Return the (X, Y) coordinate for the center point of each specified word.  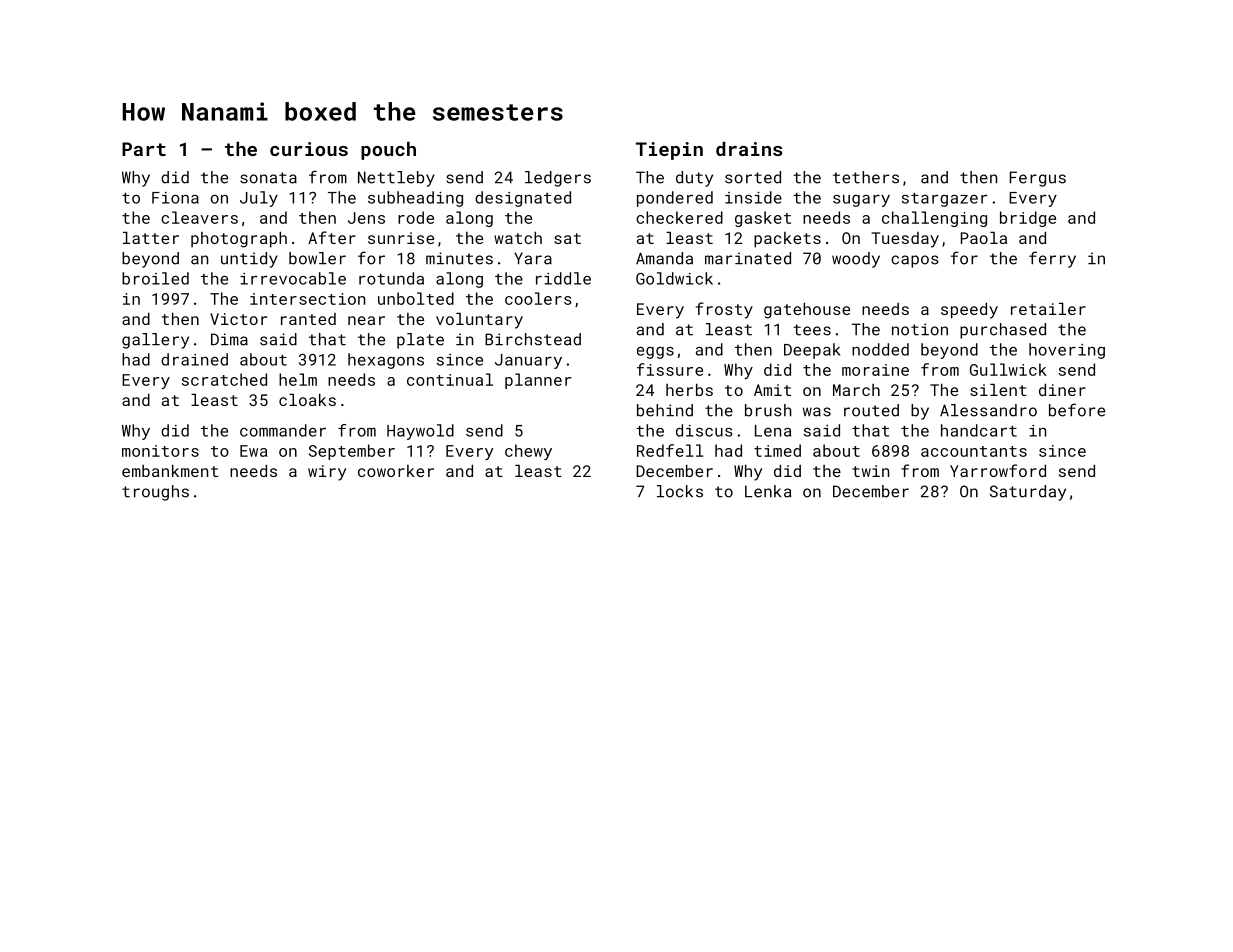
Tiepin (669, 151)
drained (194, 359)
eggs (655, 352)
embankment (170, 471)
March (856, 390)
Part (144, 149)
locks (680, 491)
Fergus (1038, 179)
